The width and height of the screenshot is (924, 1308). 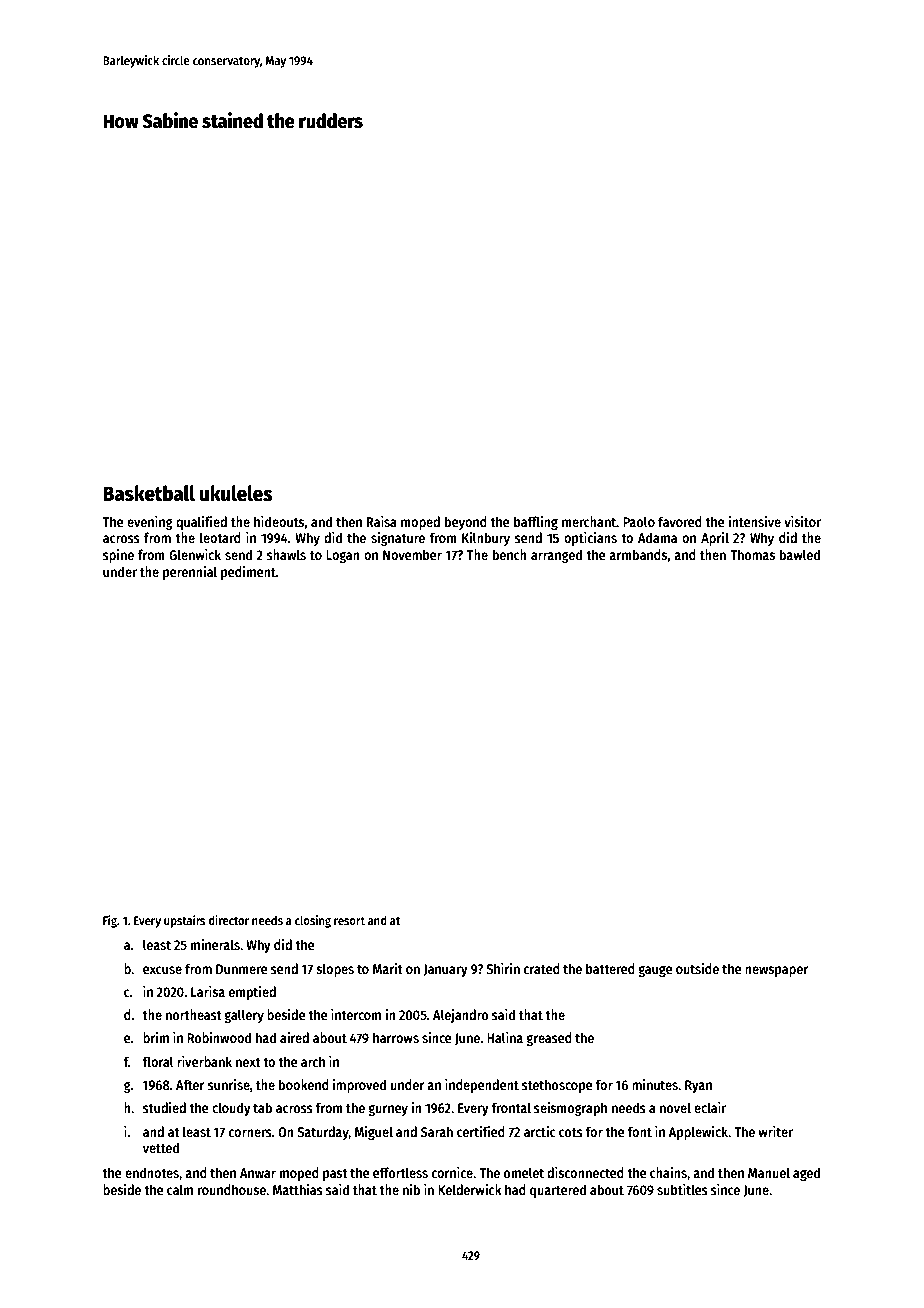 I want to click on armbands, so click(x=638, y=554).
